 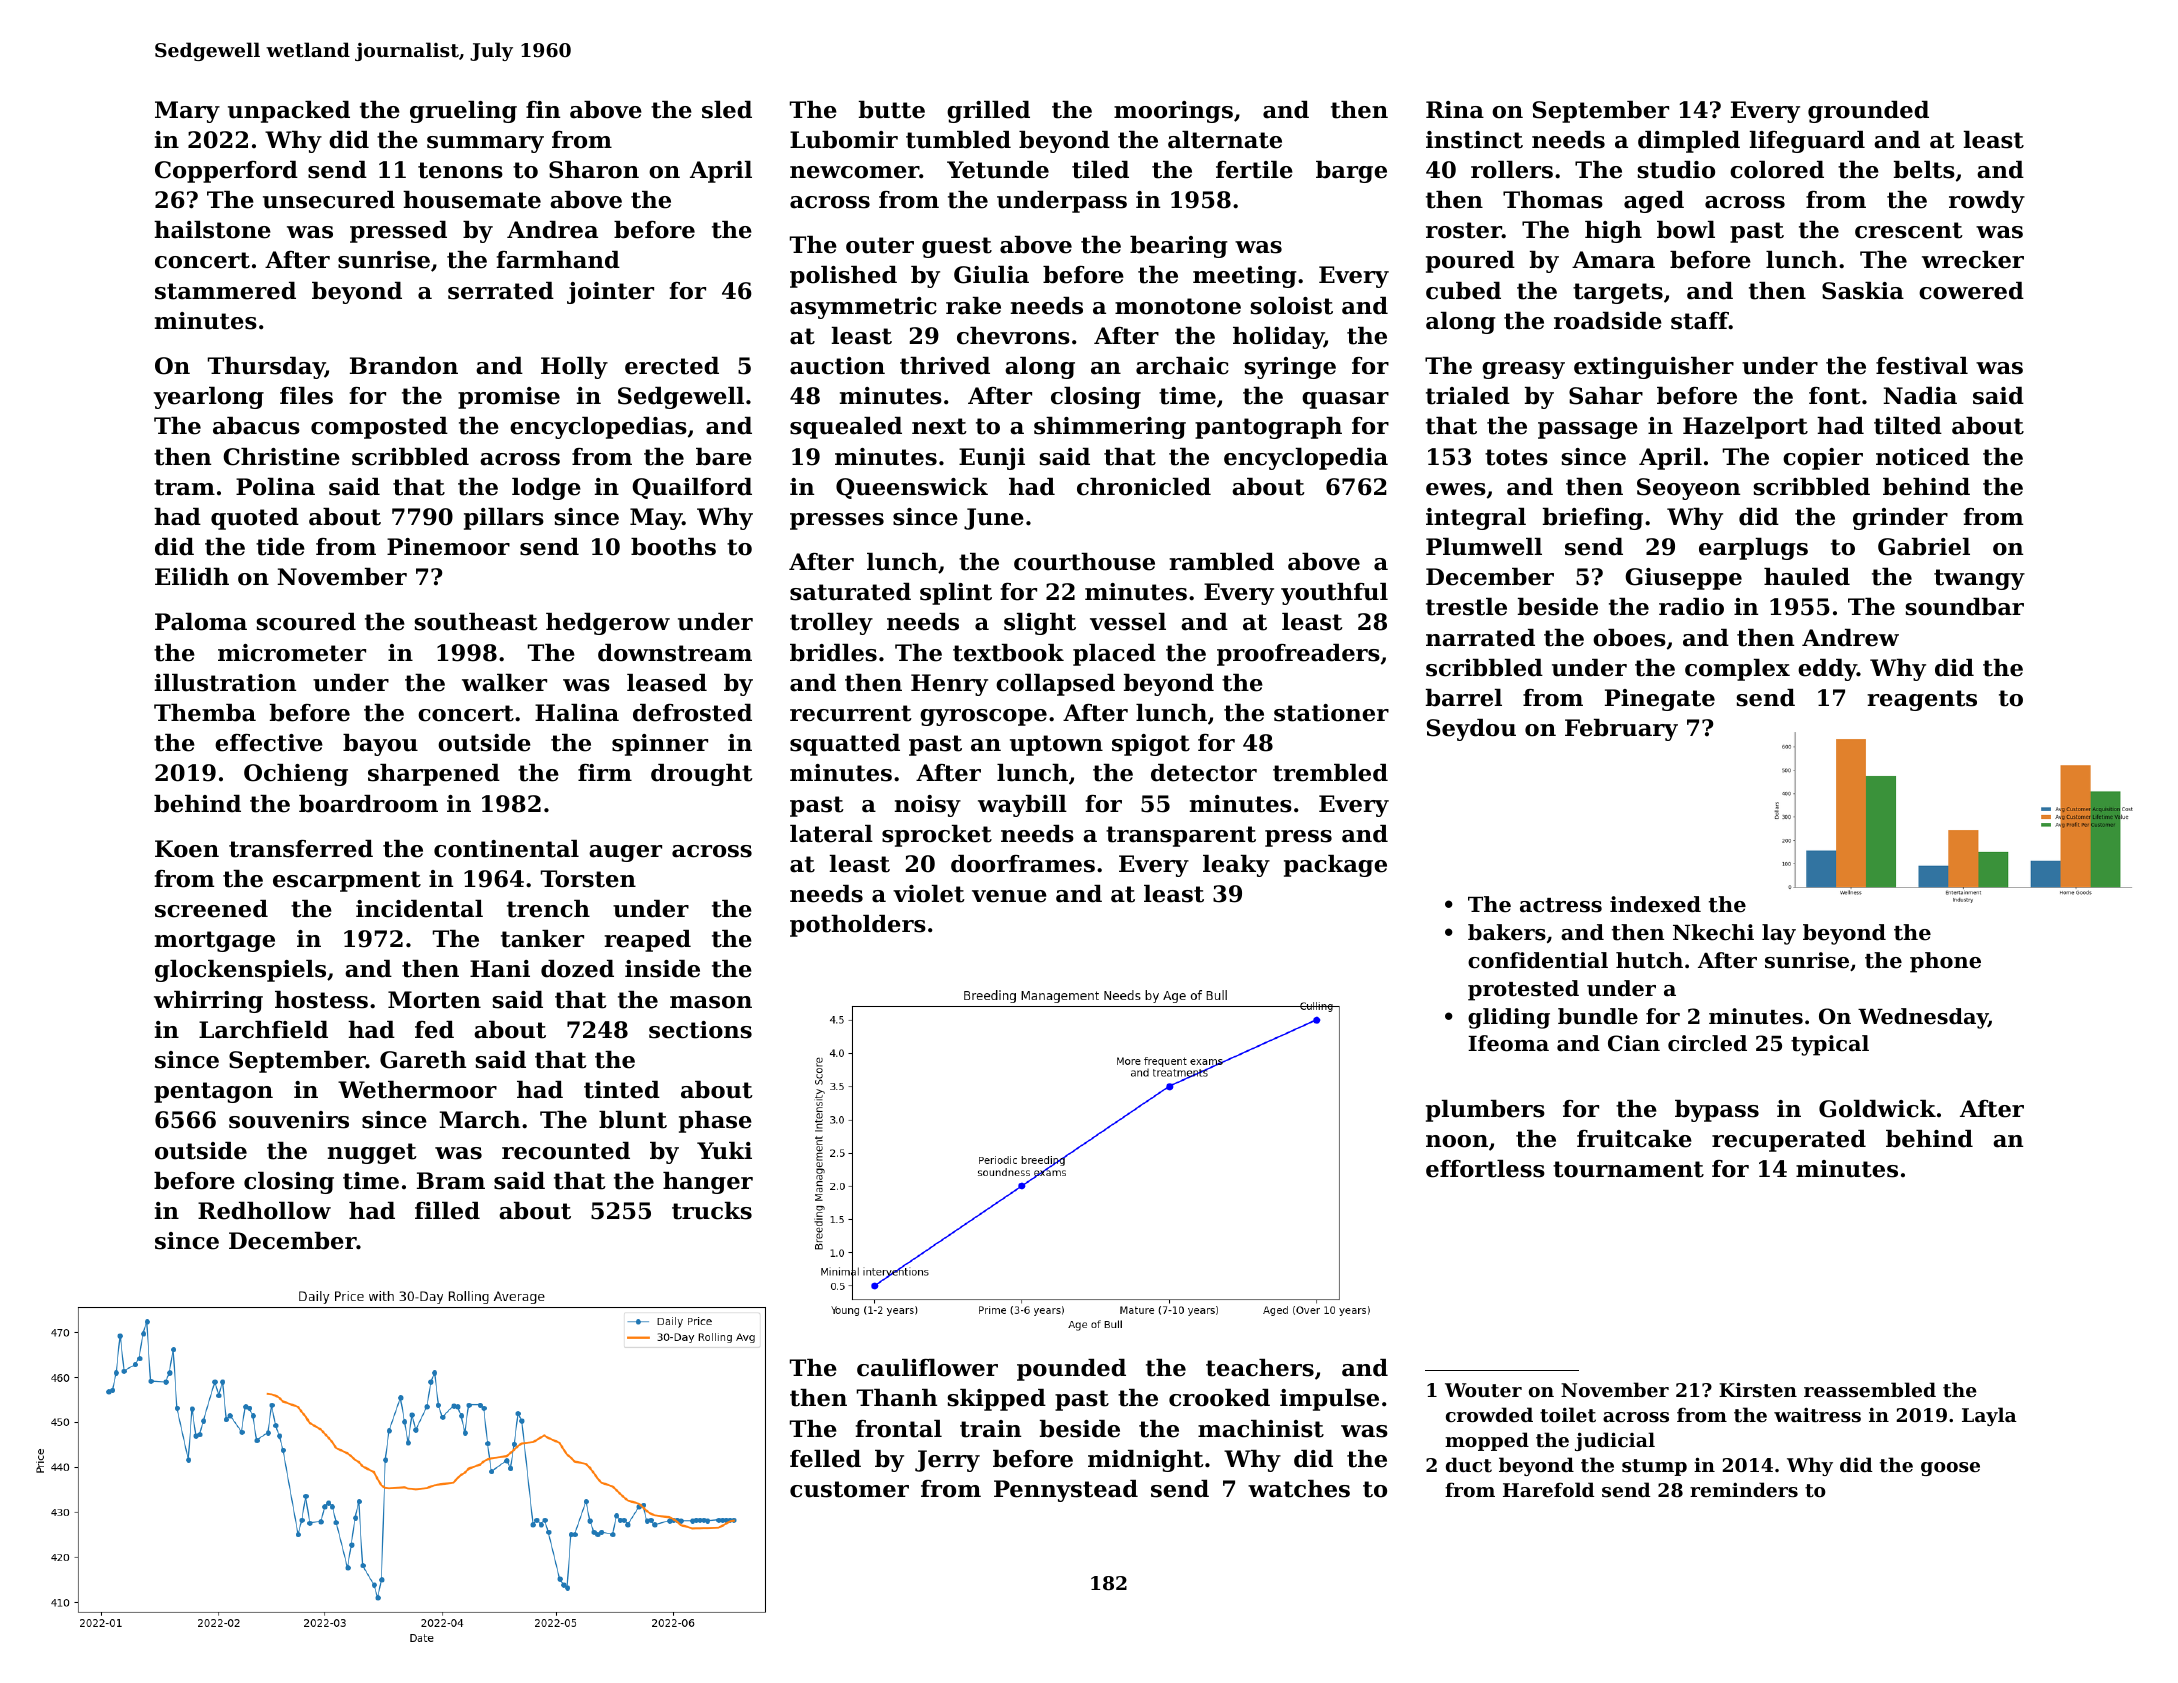 What do you see at coordinates (892, 110) in the screenshot?
I see `butte` at bounding box center [892, 110].
